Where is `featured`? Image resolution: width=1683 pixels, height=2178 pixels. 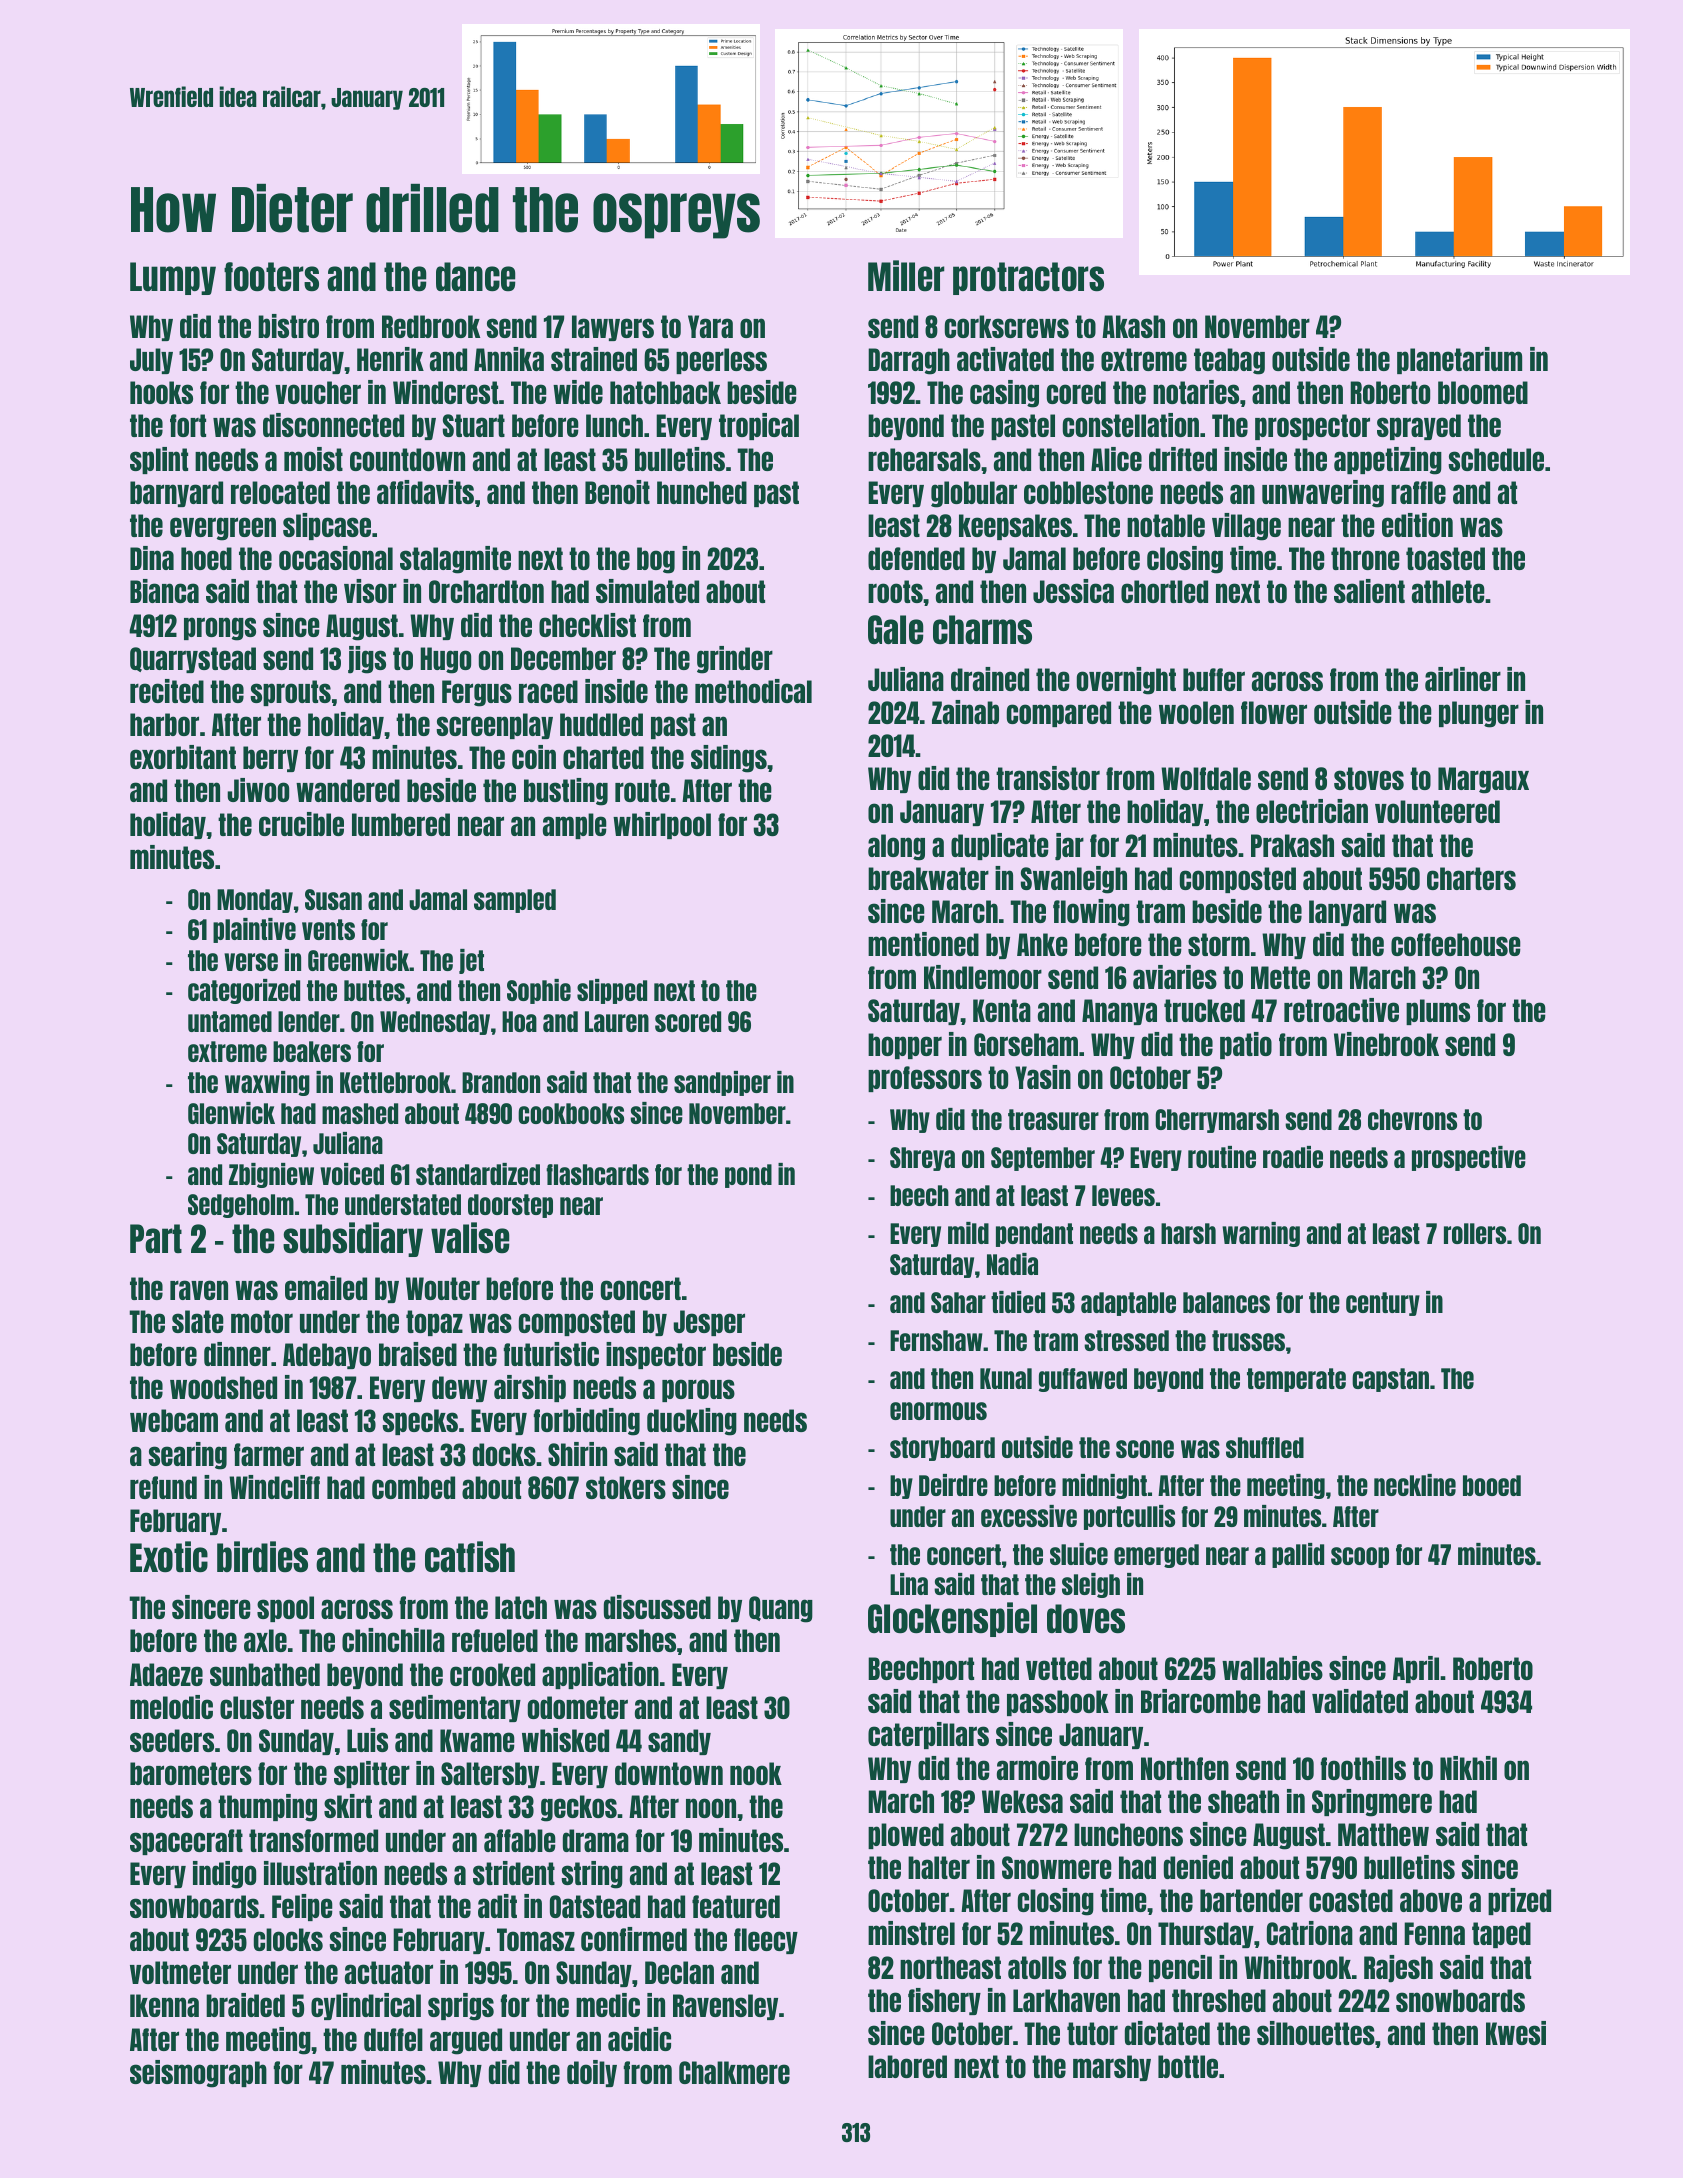 featured is located at coordinates (736, 1906).
